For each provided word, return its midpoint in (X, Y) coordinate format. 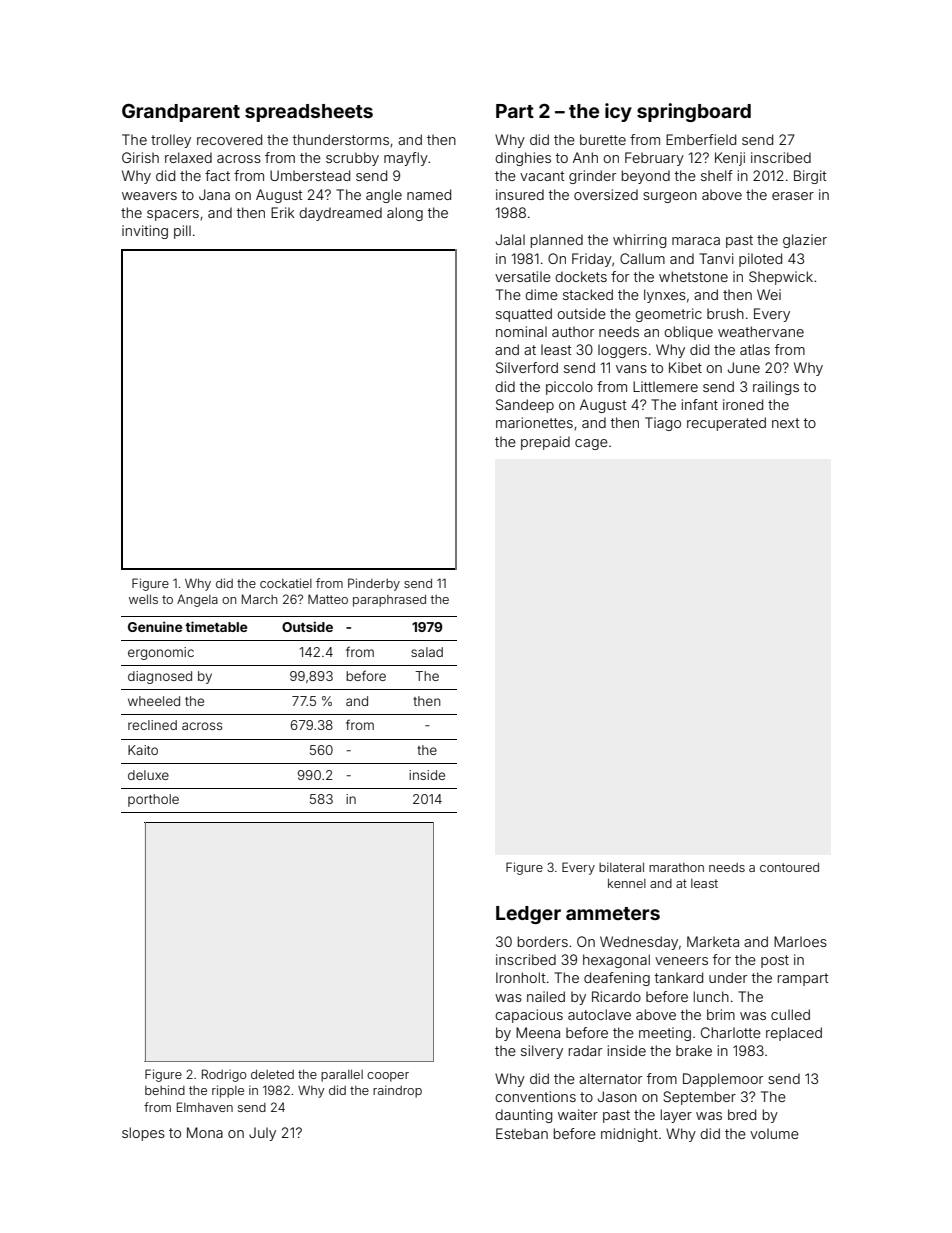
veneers (681, 961)
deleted (272, 1074)
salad (427, 652)
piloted (760, 260)
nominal (521, 331)
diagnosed (160, 677)
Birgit (810, 177)
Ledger (528, 915)
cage (591, 444)
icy (618, 112)
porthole (153, 800)
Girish (140, 157)
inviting (145, 232)
